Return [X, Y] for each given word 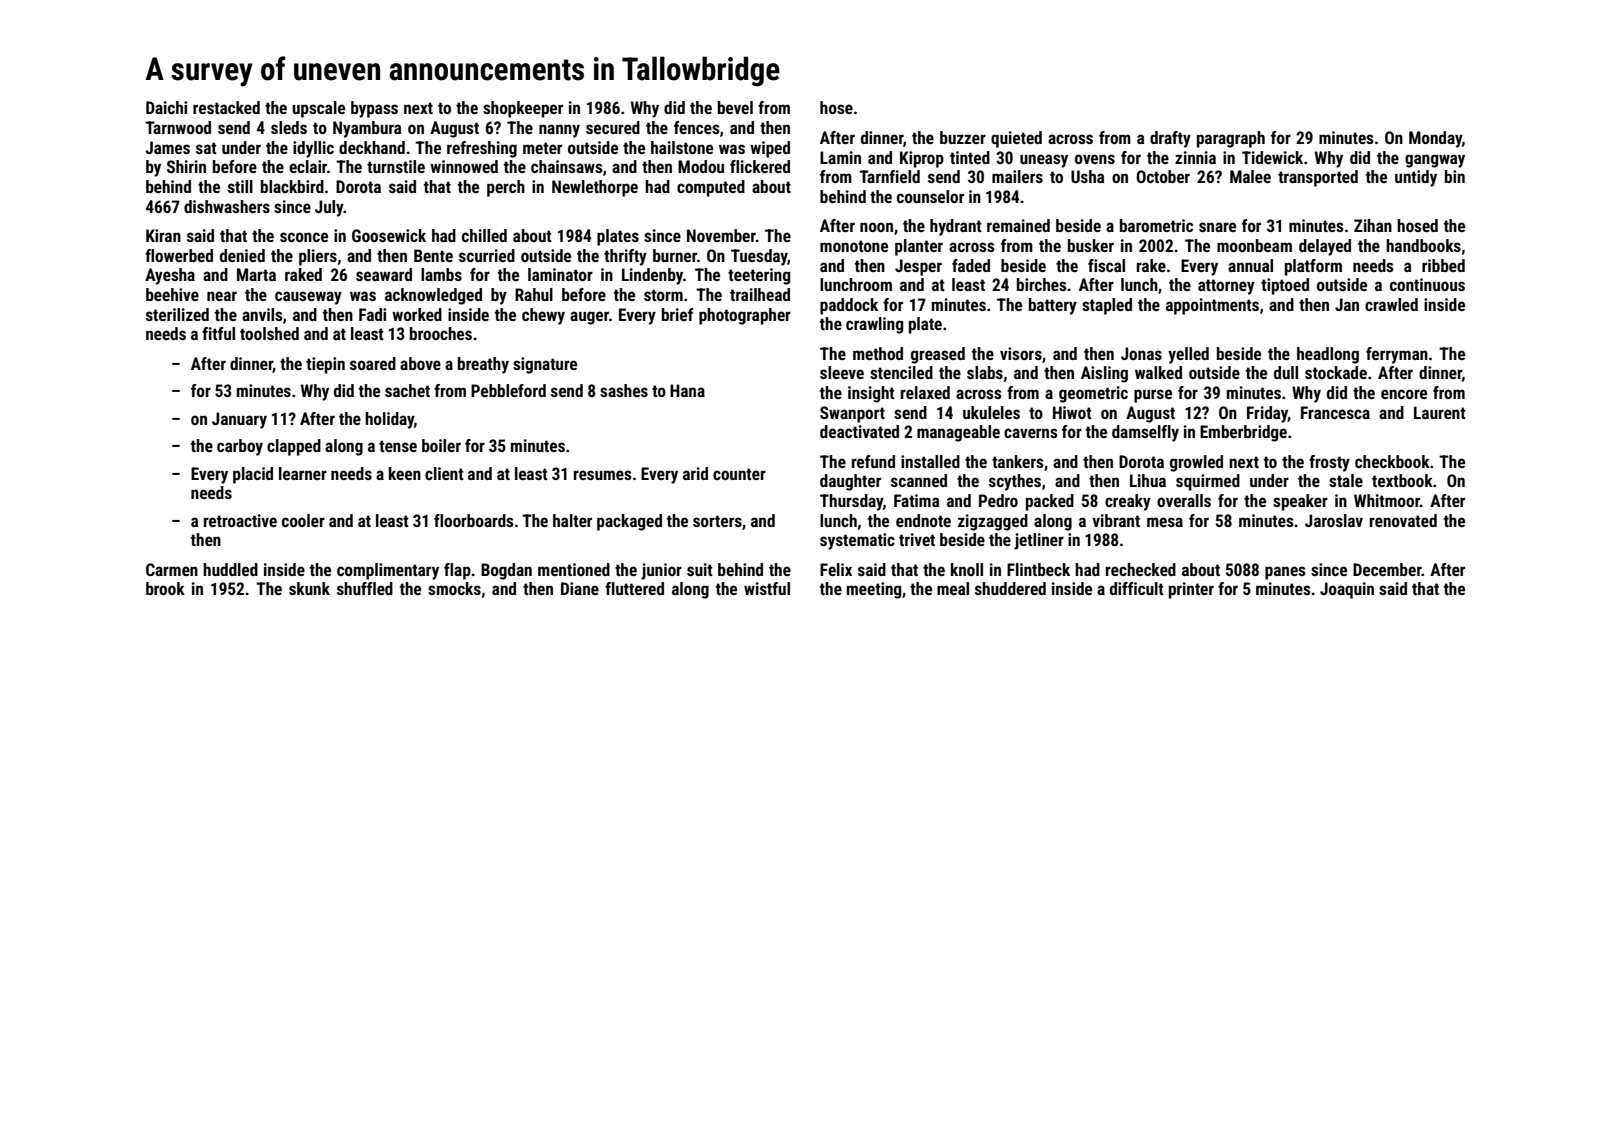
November [721, 235]
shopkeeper [523, 109]
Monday [1435, 139]
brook [165, 588]
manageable [958, 433]
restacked [226, 107]
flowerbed [179, 255]
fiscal [1106, 265]
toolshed [269, 333]
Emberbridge [1243, 433]
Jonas [1141, 353]
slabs [985, 372]
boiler [441, 445]
